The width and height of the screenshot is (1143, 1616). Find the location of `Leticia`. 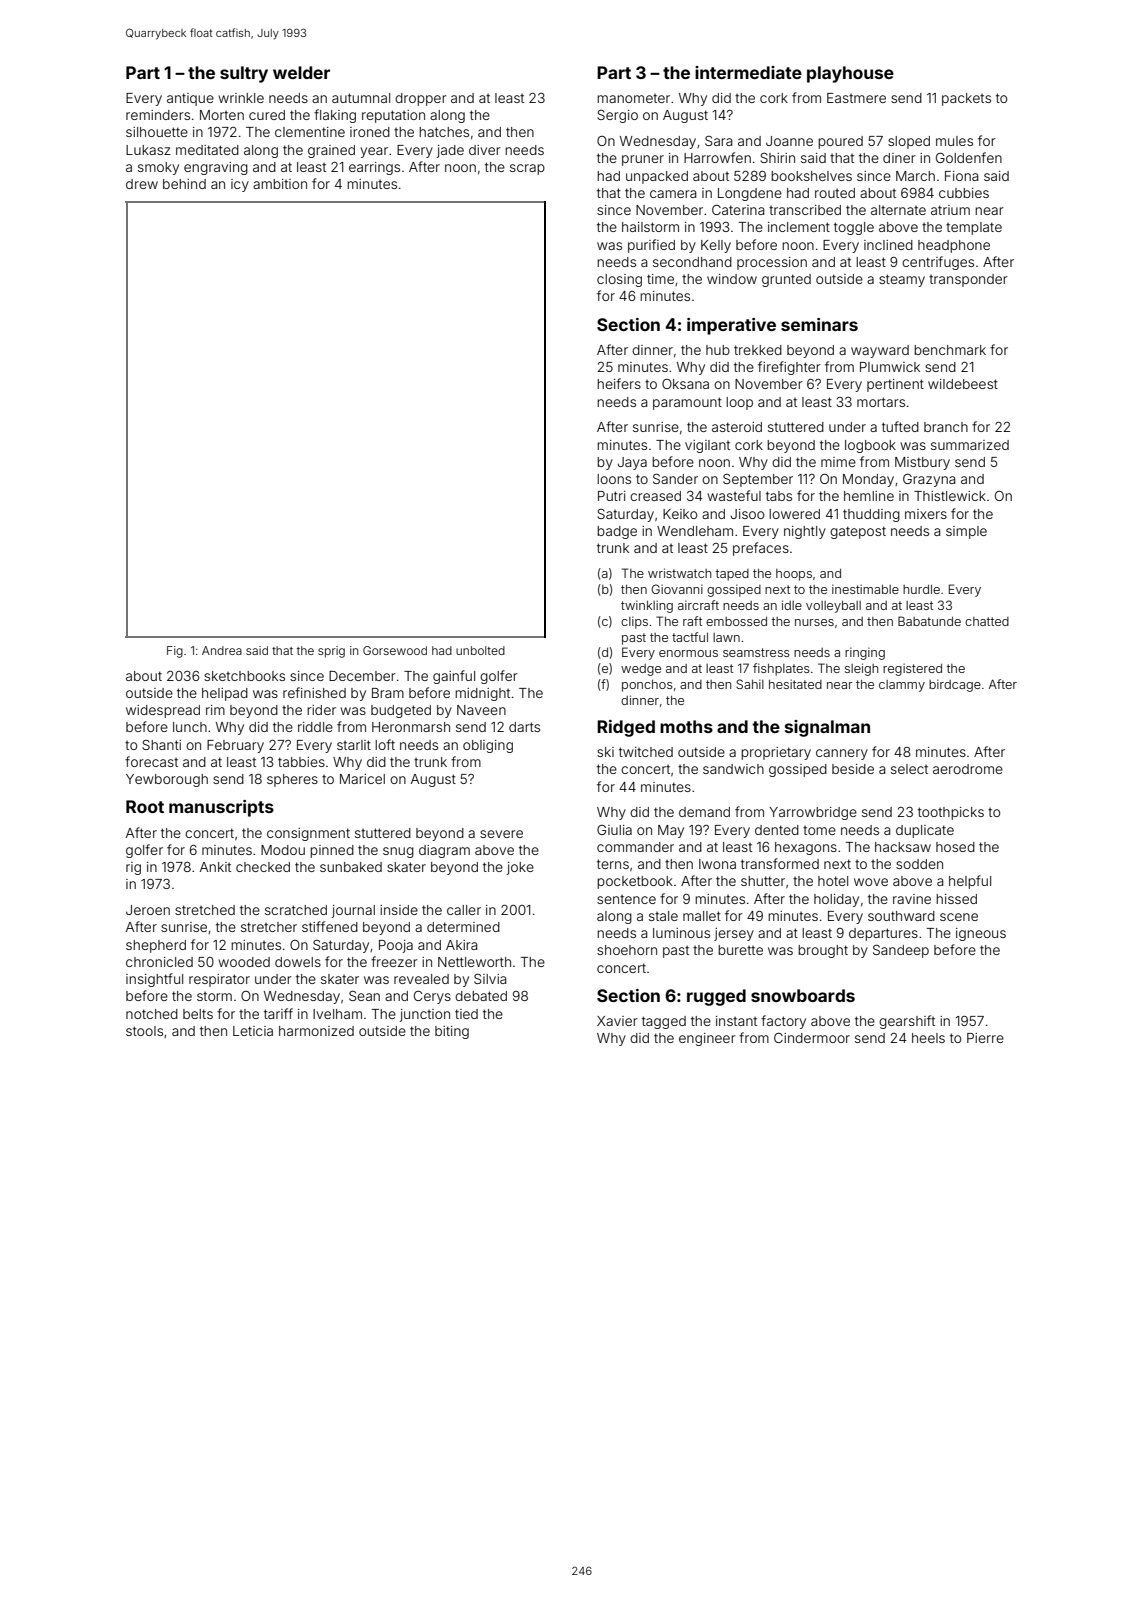

Leticia is located at coordinates (253, 1031).
